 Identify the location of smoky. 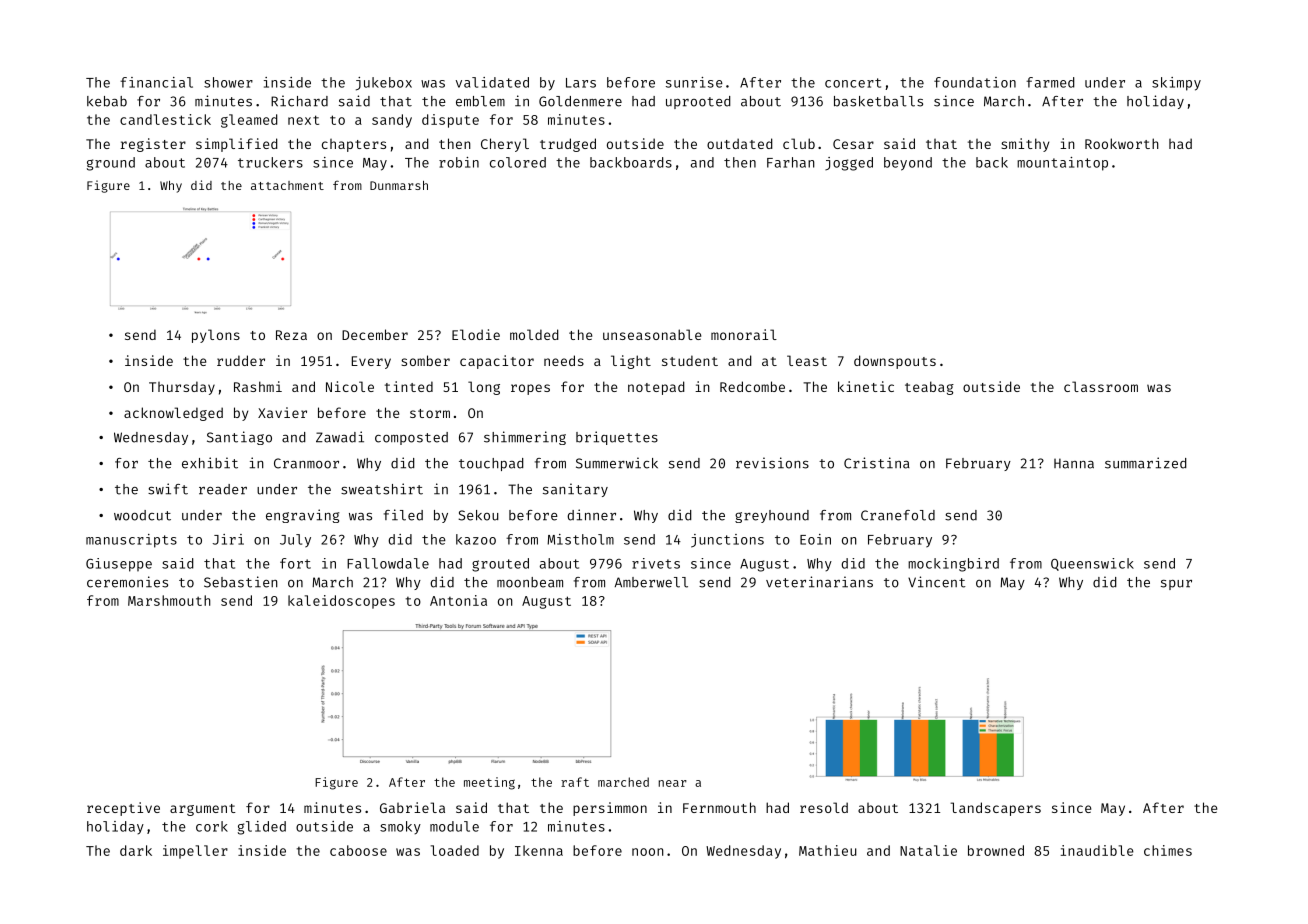
(400, 828).
